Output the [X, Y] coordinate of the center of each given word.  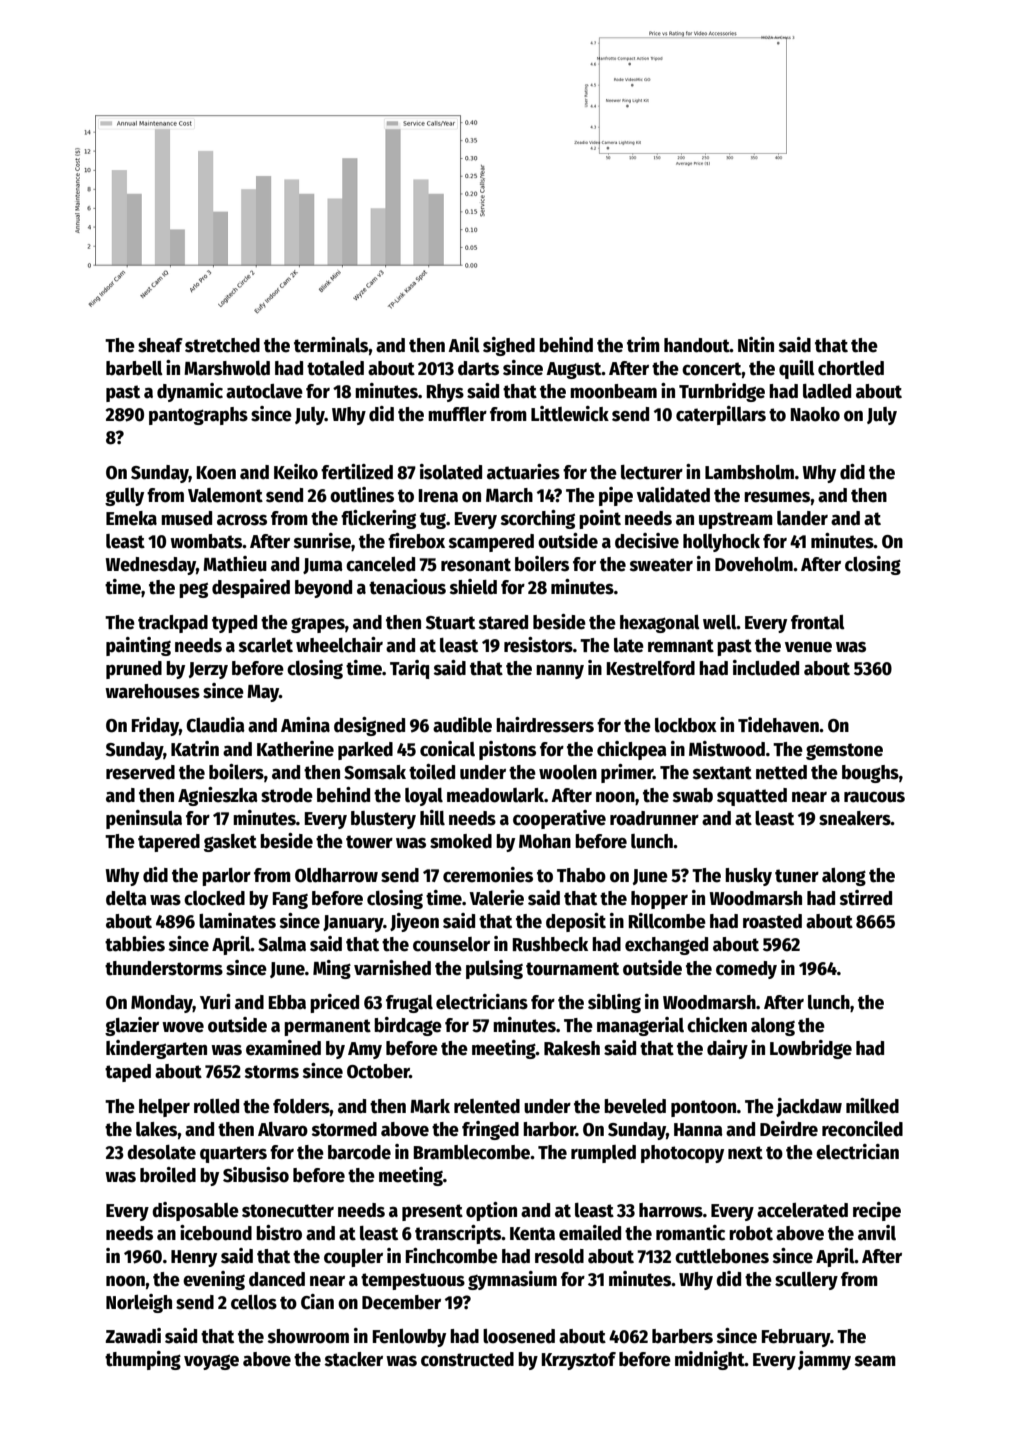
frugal [409, 1004]
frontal [818, 622]
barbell [134, 368]
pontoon [704, 1108]
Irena [438, 496]
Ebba [287, 1002]
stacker [354, 1359]
